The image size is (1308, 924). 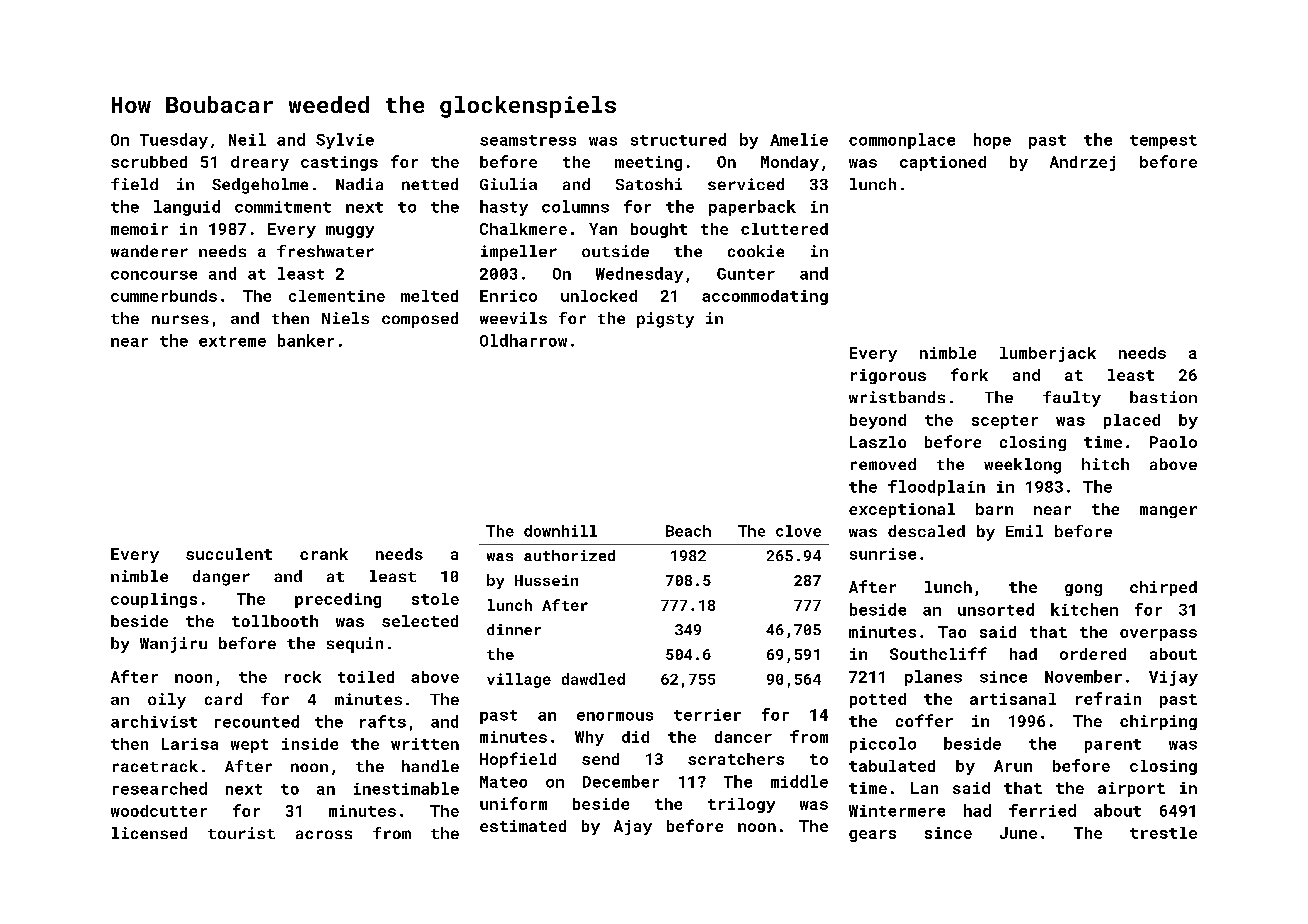 What do you see at coordinates (324, 834) in the screenshot?
I see `across` at bounding box center [324, 834].
